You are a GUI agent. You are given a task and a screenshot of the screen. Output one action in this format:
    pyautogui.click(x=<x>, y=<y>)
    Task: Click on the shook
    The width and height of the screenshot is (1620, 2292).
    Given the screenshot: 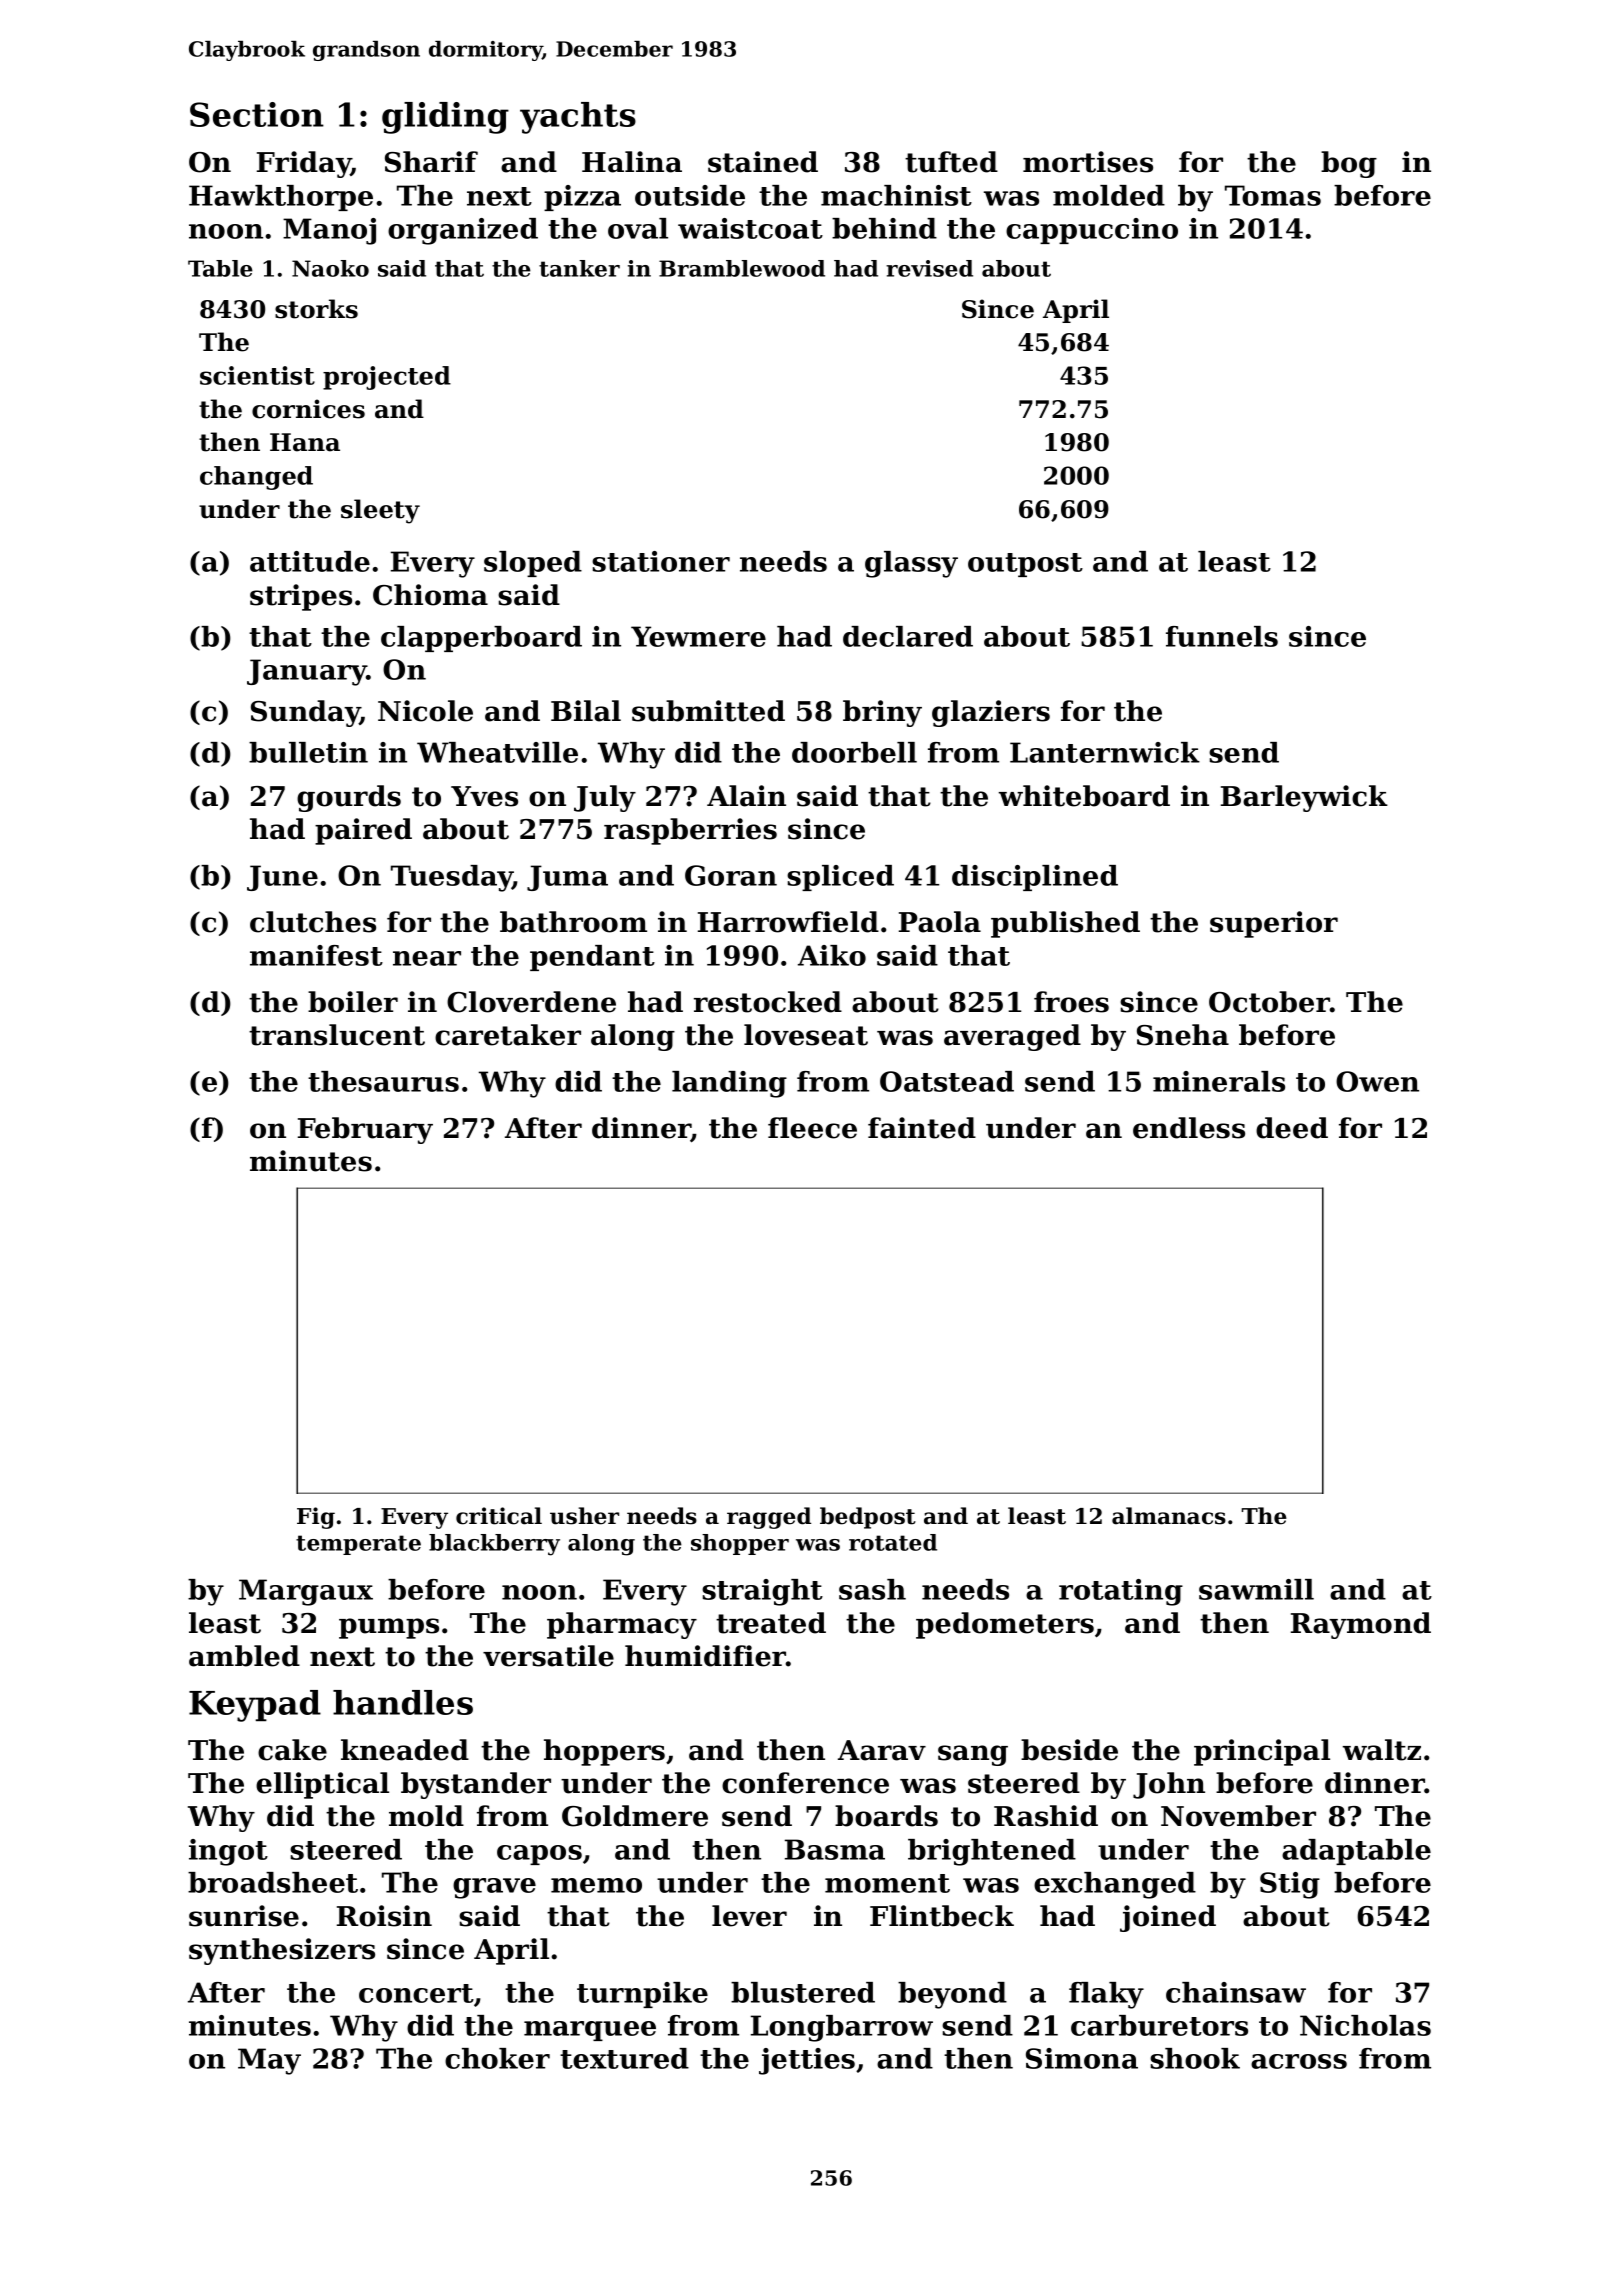 What is the action you would take?
    pyautogui.click(x=1195, y=2058)
